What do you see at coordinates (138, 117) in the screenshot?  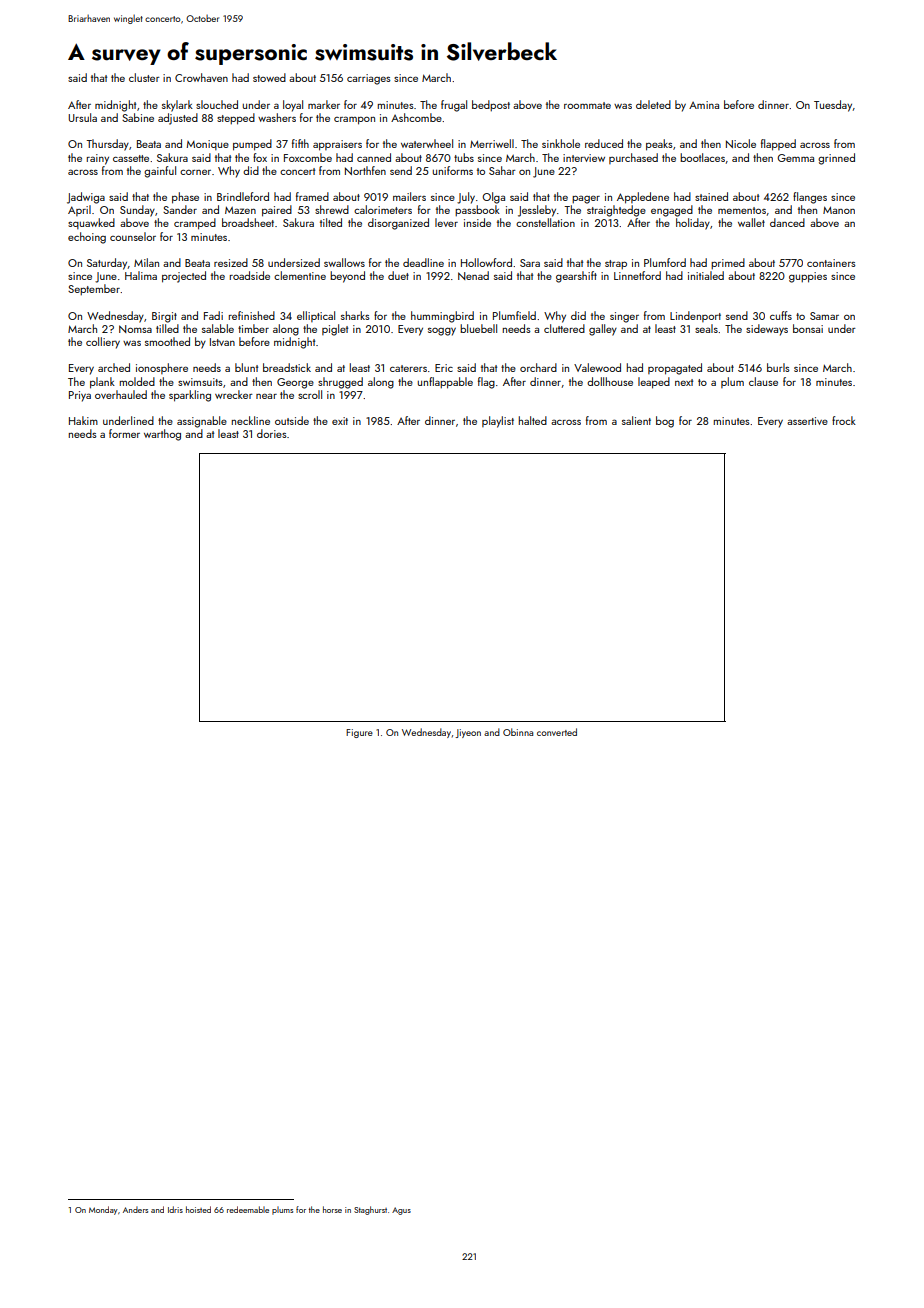 I see `Sabine` at bounding box center [138, 117].
